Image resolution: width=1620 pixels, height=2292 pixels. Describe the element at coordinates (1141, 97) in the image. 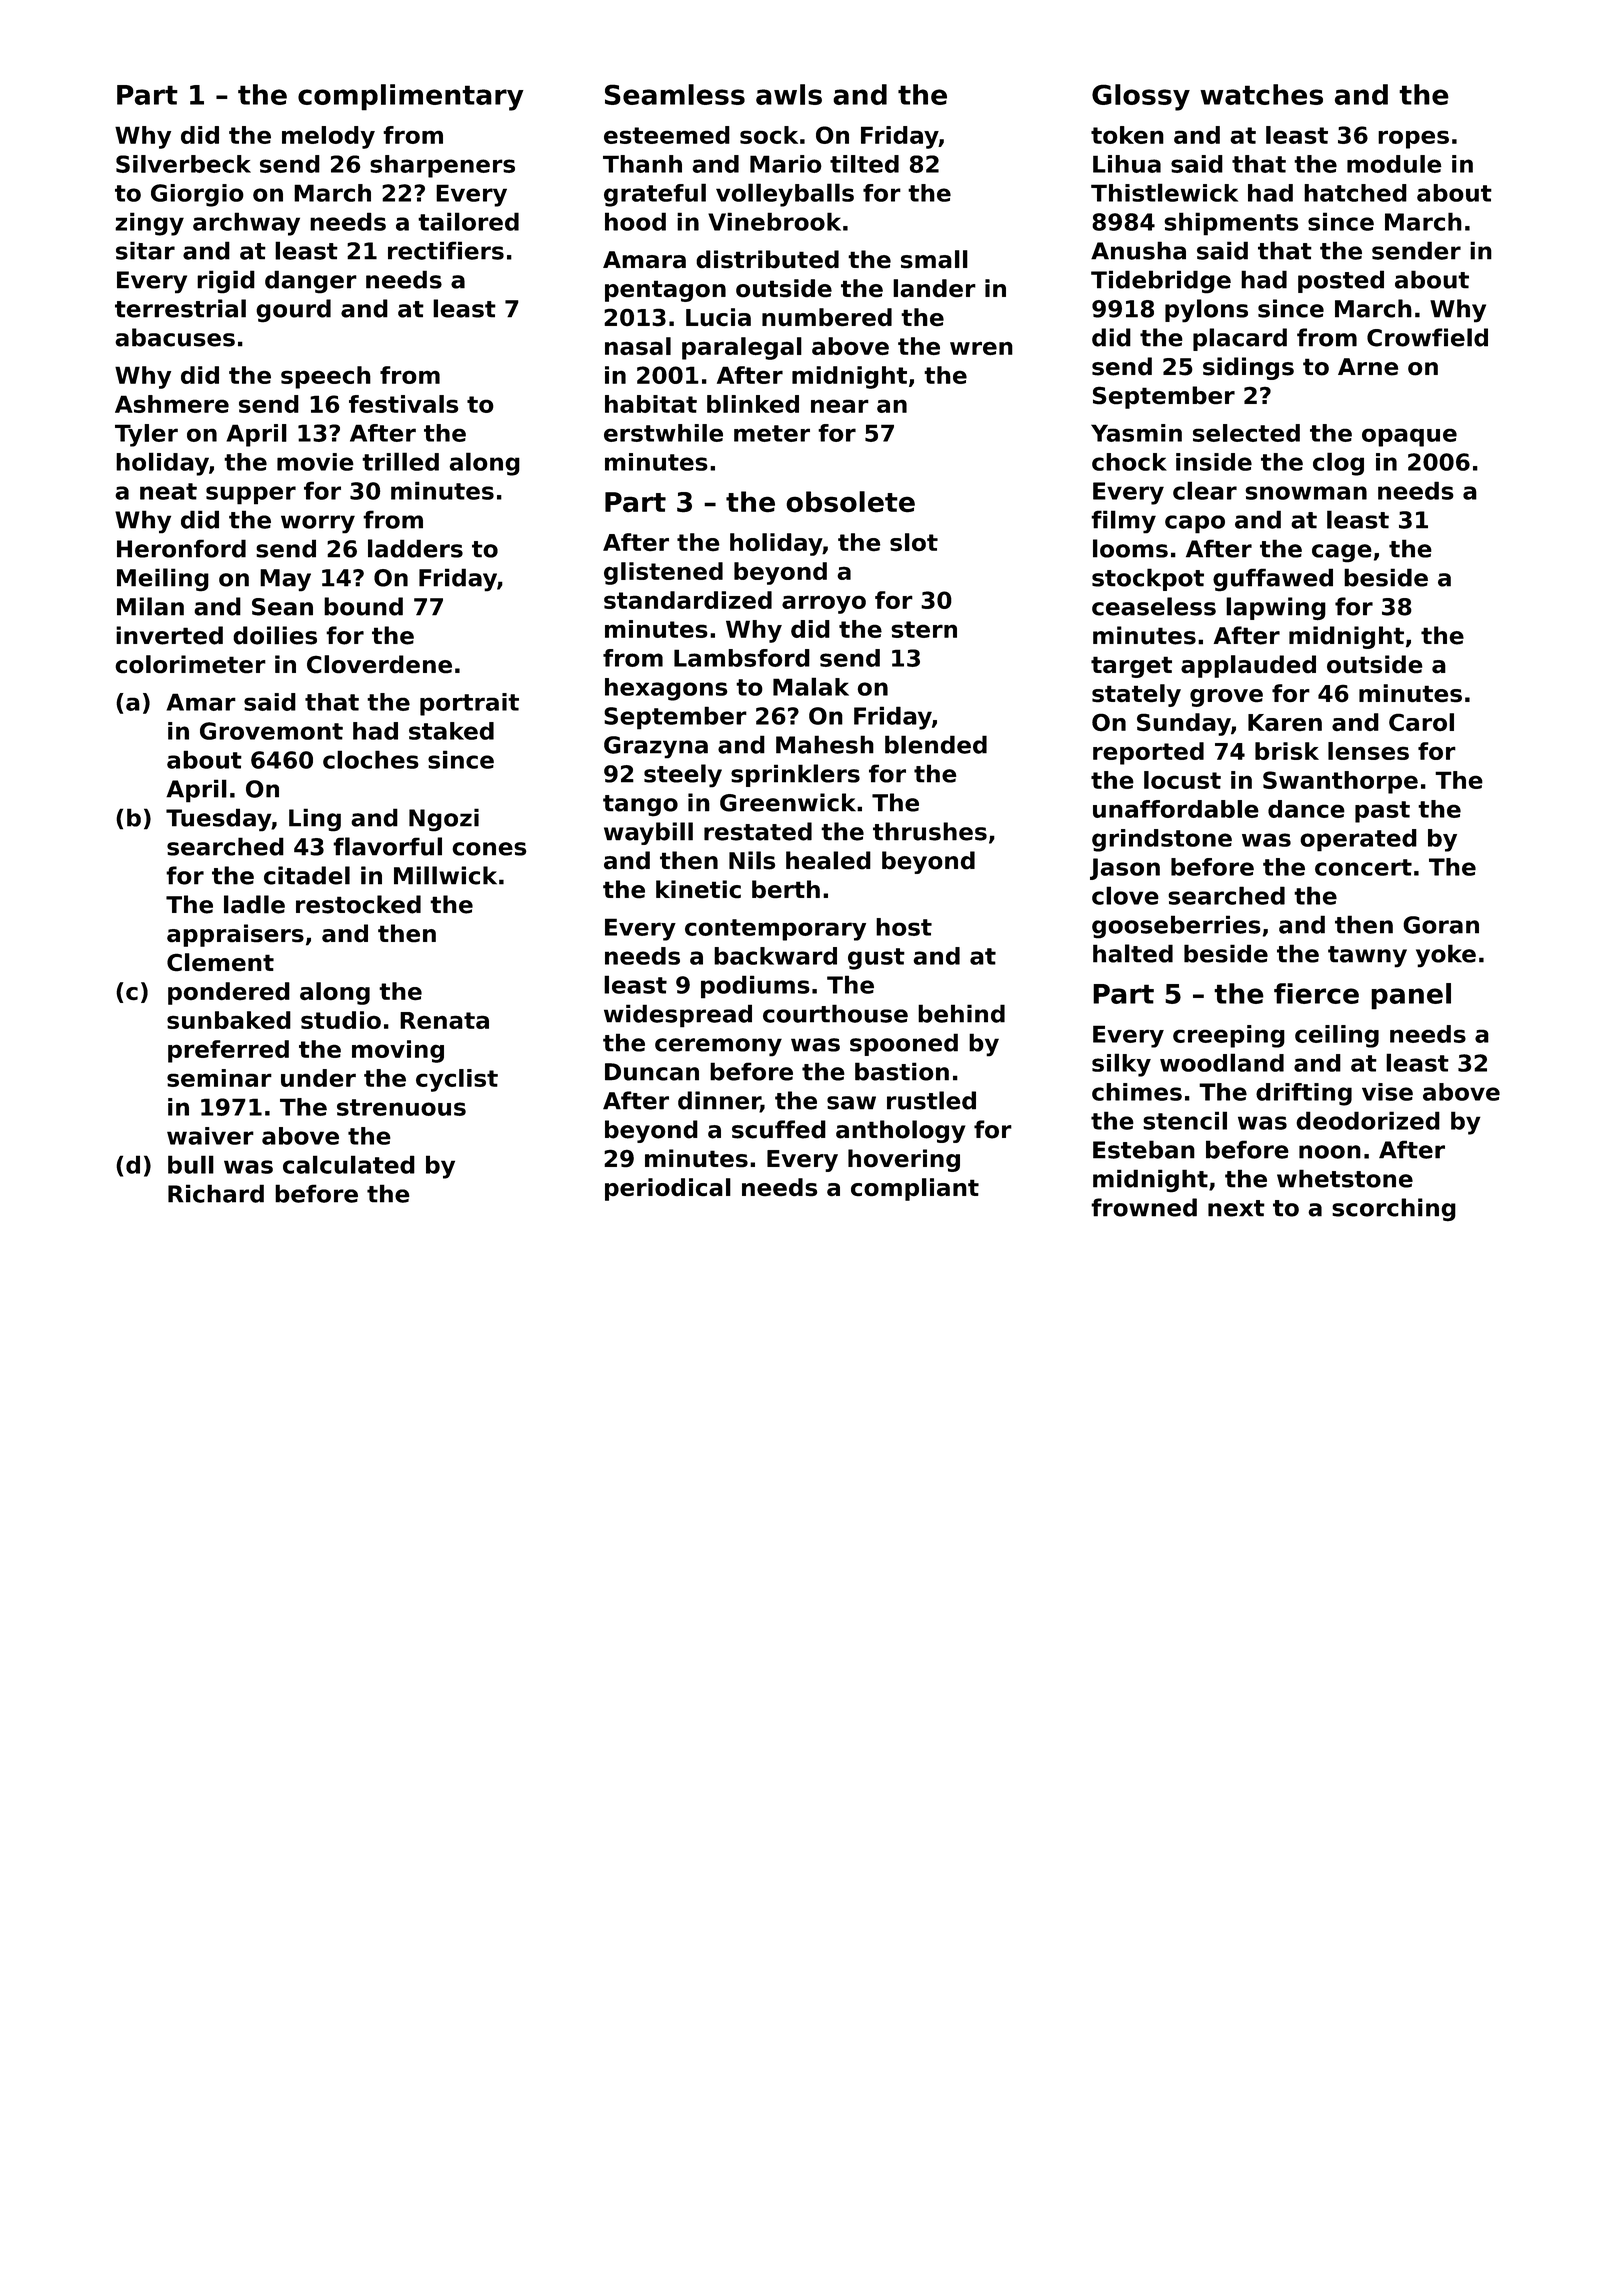

I see `Glossy` at that location.
